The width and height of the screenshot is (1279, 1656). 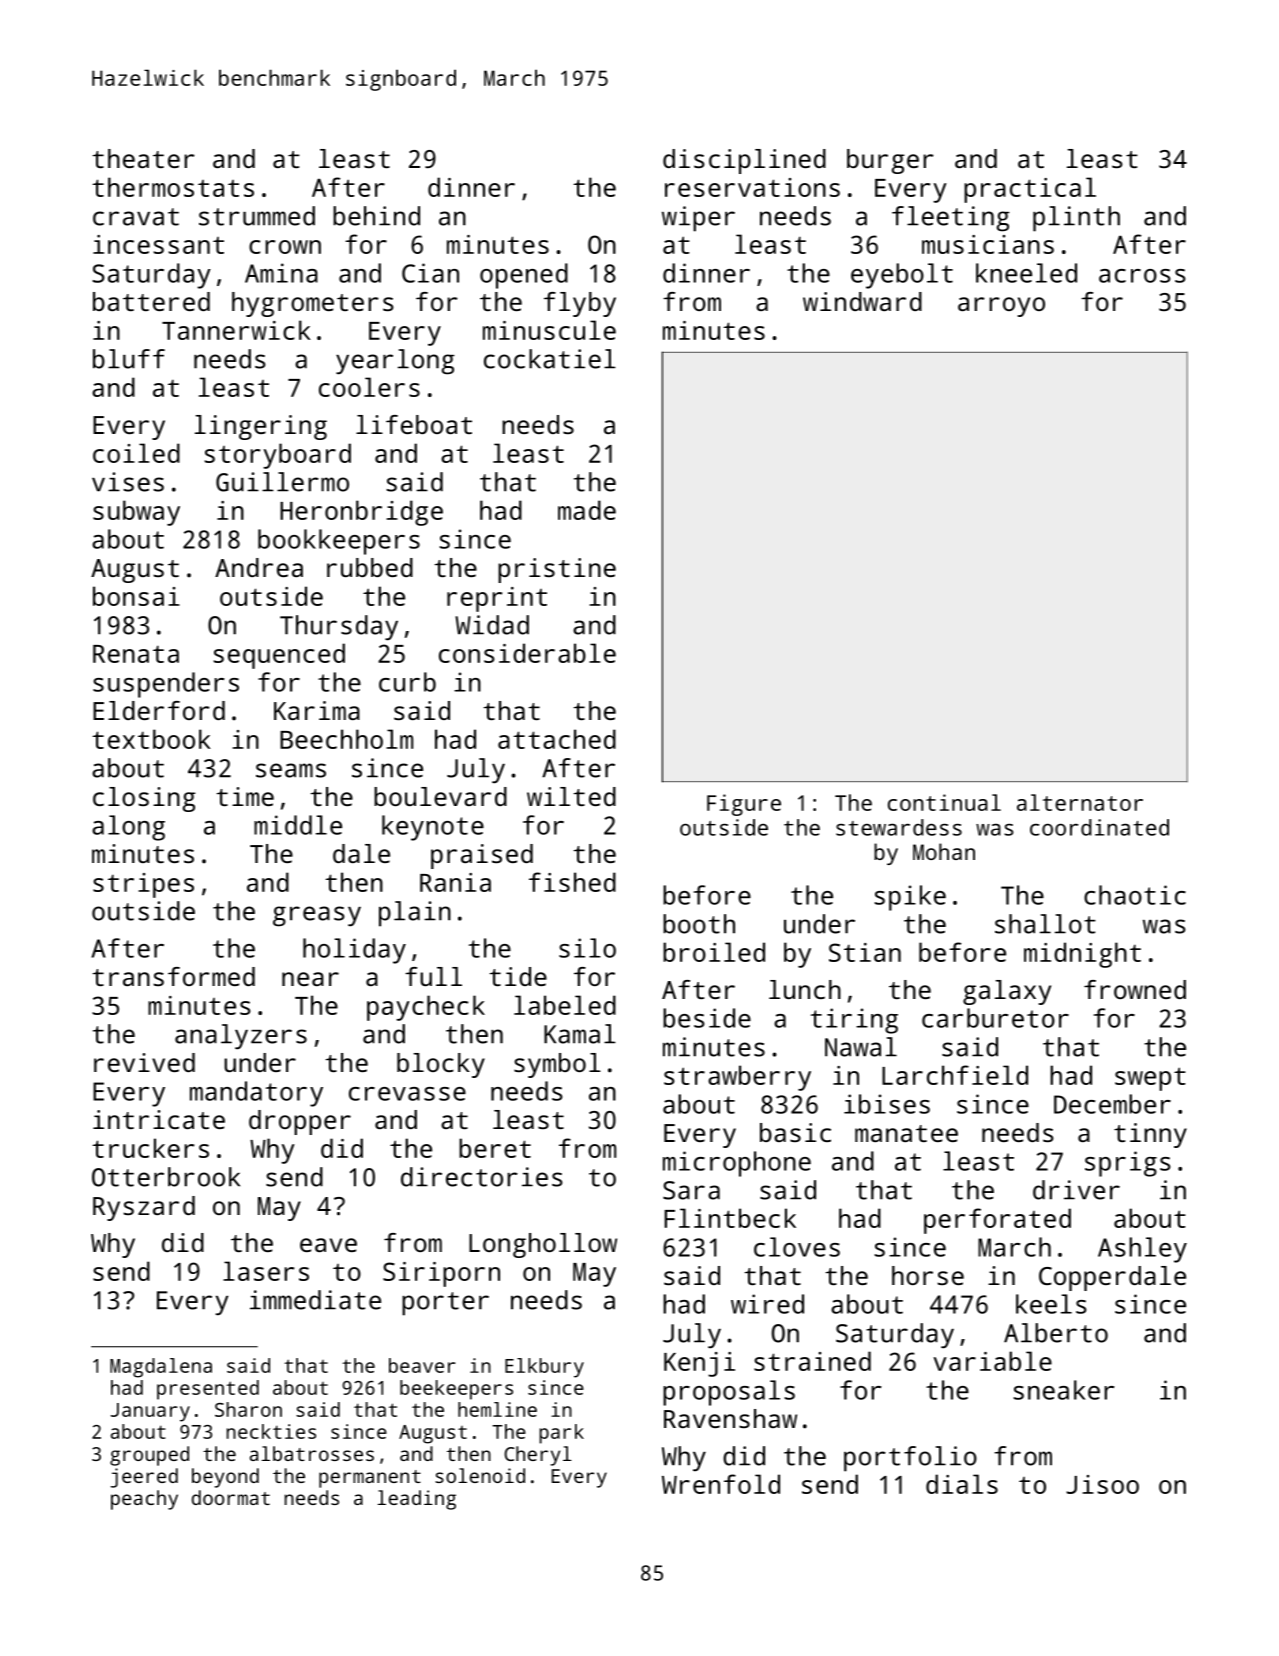 I want to click on strawberry, so click(x=737, y=1078).
